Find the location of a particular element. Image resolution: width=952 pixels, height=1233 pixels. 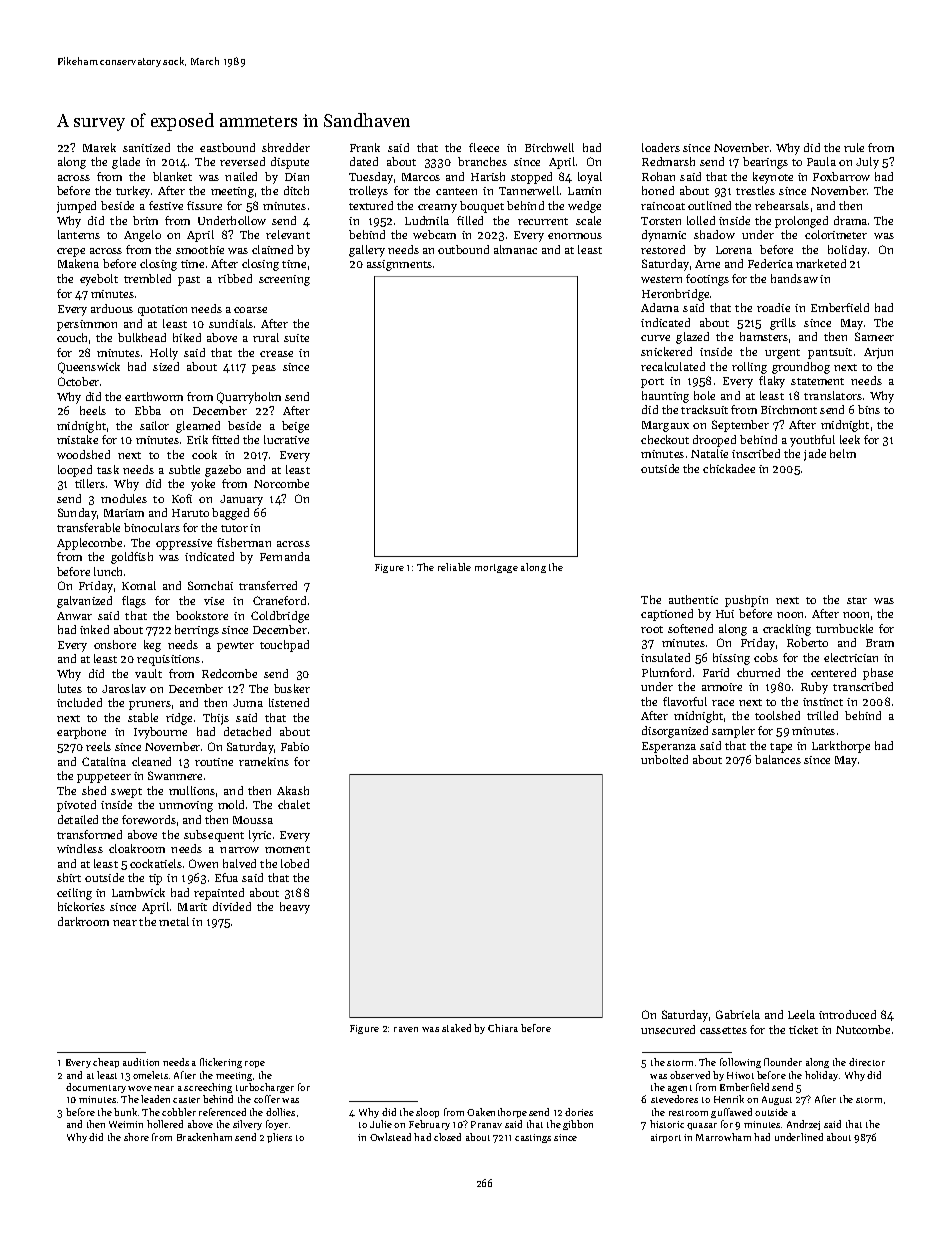

marketed is located at coordinates (821, 263).
